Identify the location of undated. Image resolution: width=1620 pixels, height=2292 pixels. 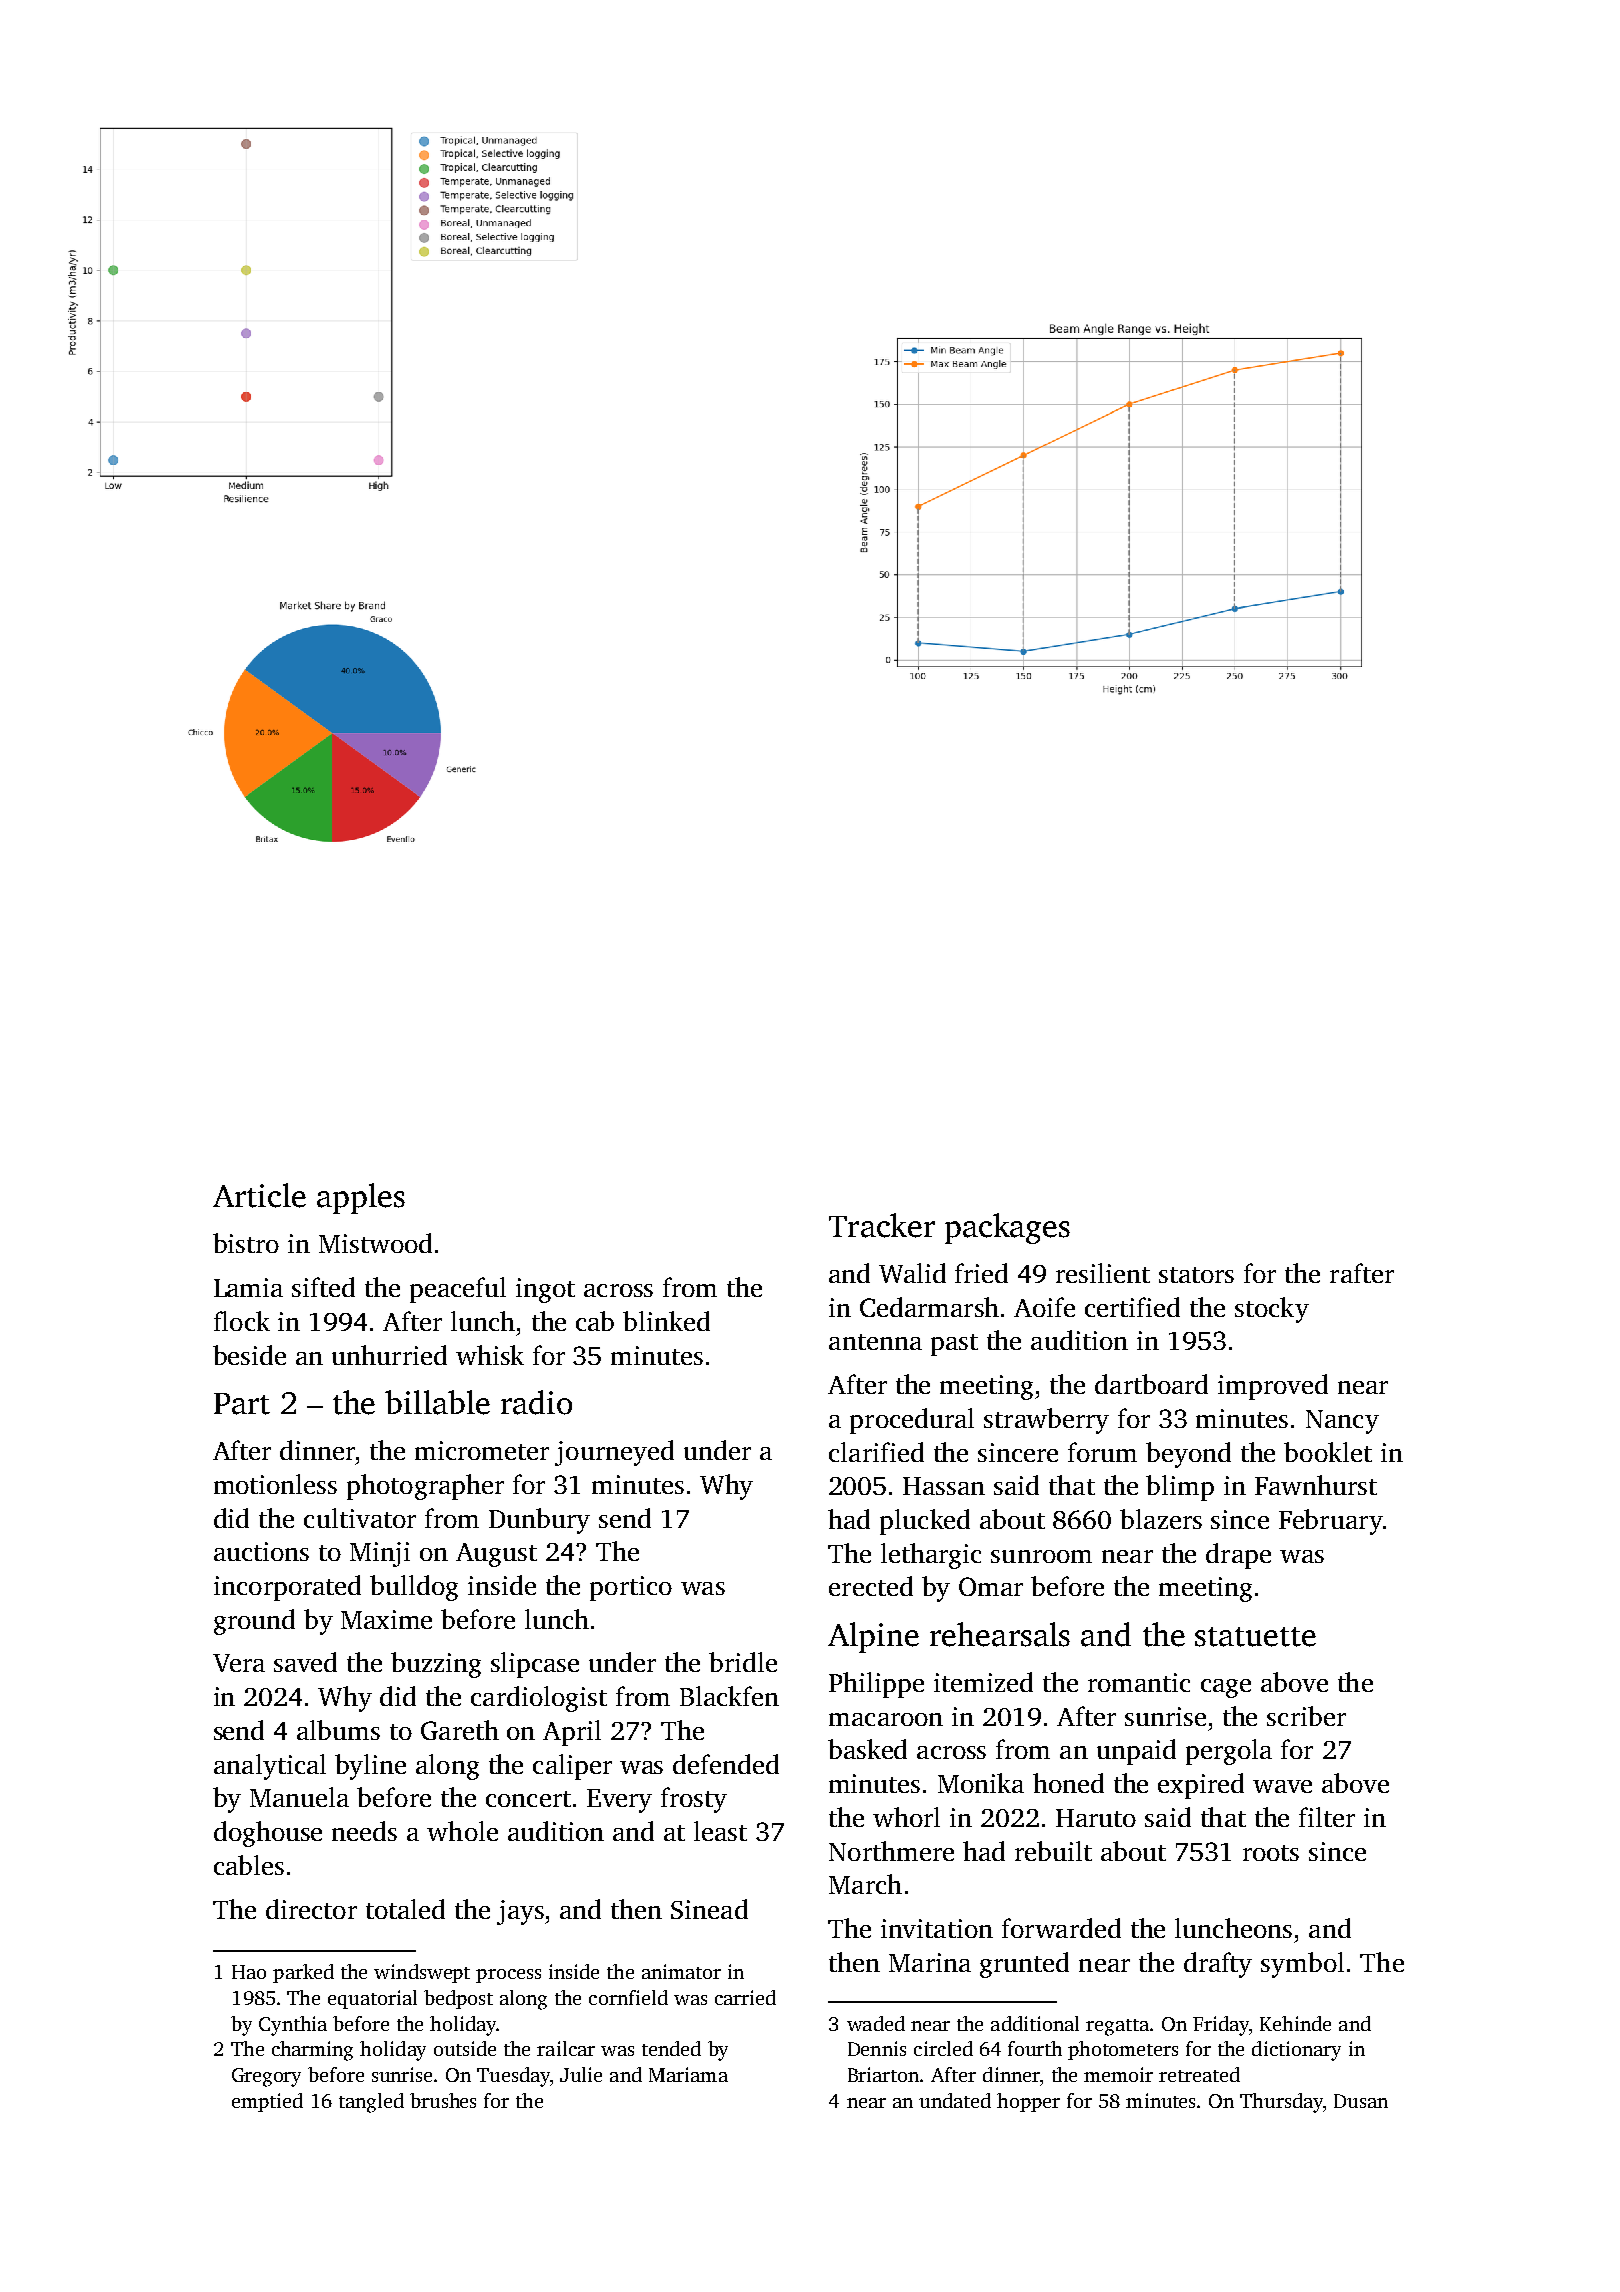
(955, 2100).
